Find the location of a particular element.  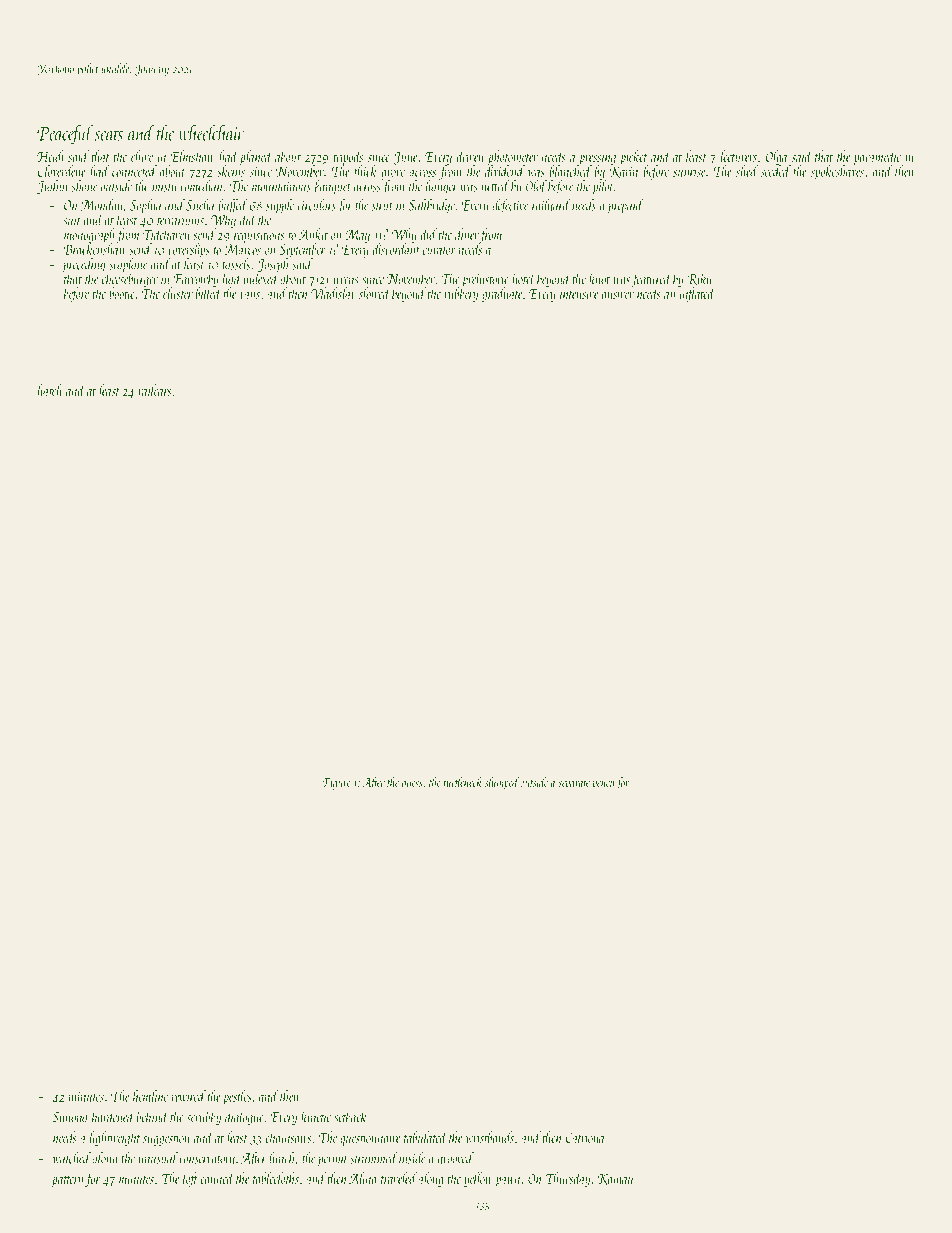

Simona is located at coordinates (70, 1117).
